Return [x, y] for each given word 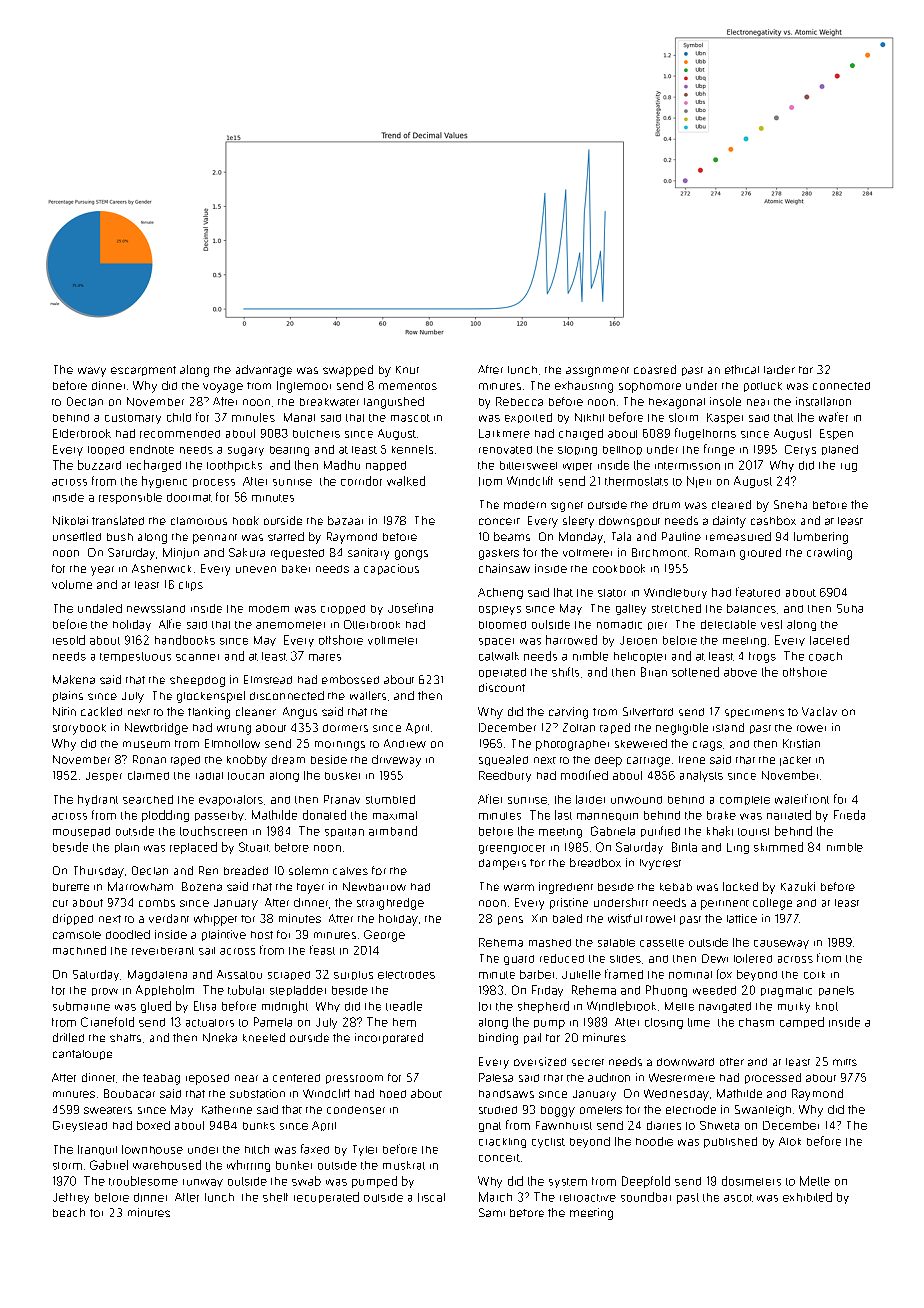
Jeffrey [71, 1198]
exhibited [807, 1197]
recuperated [326, 1197]
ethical [742, 369]
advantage [264, 371]
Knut [407, 370]
